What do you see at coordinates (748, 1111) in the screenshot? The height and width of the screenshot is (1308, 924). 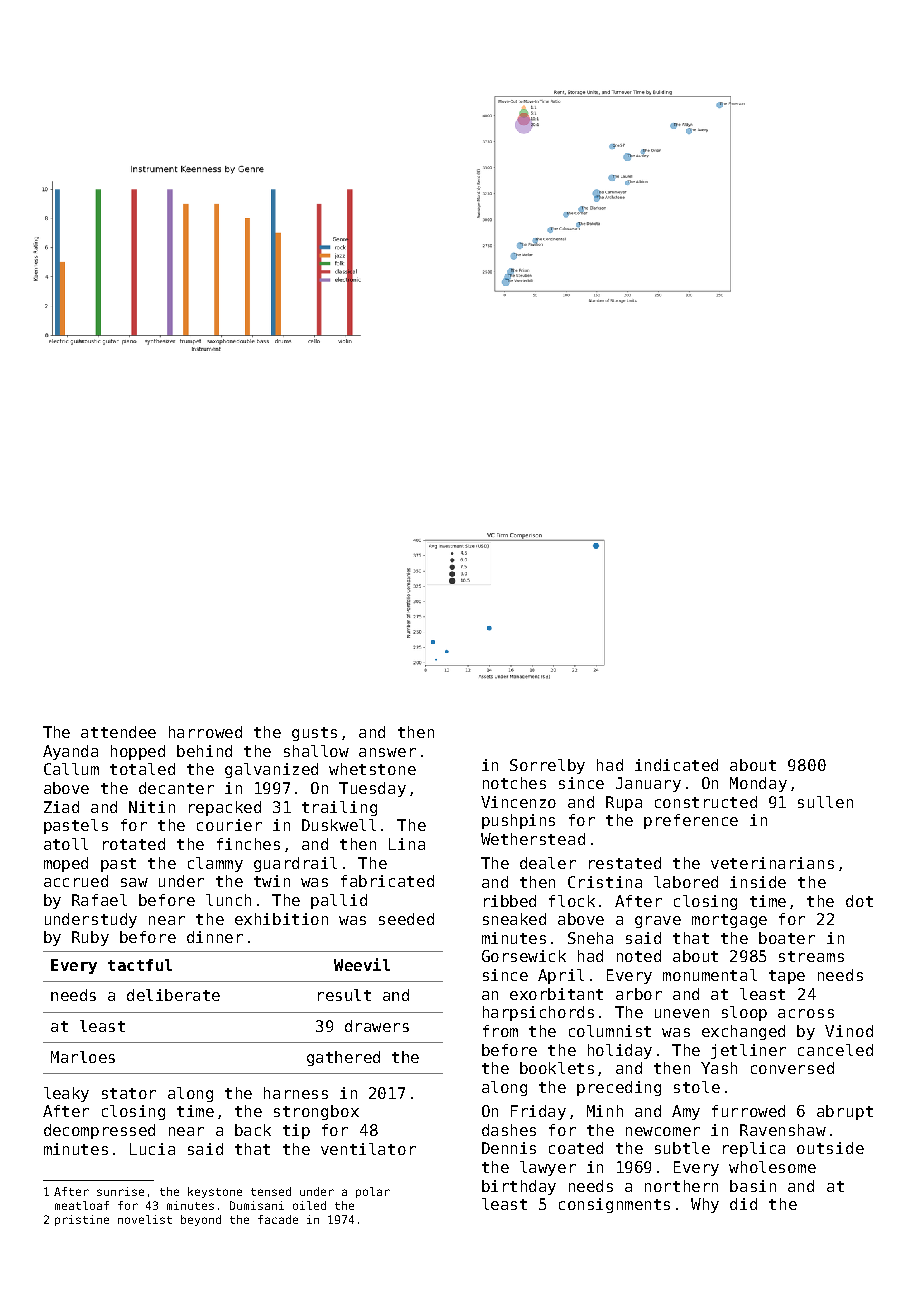 I see `furrowed` at bounding box center [748, 1111].
